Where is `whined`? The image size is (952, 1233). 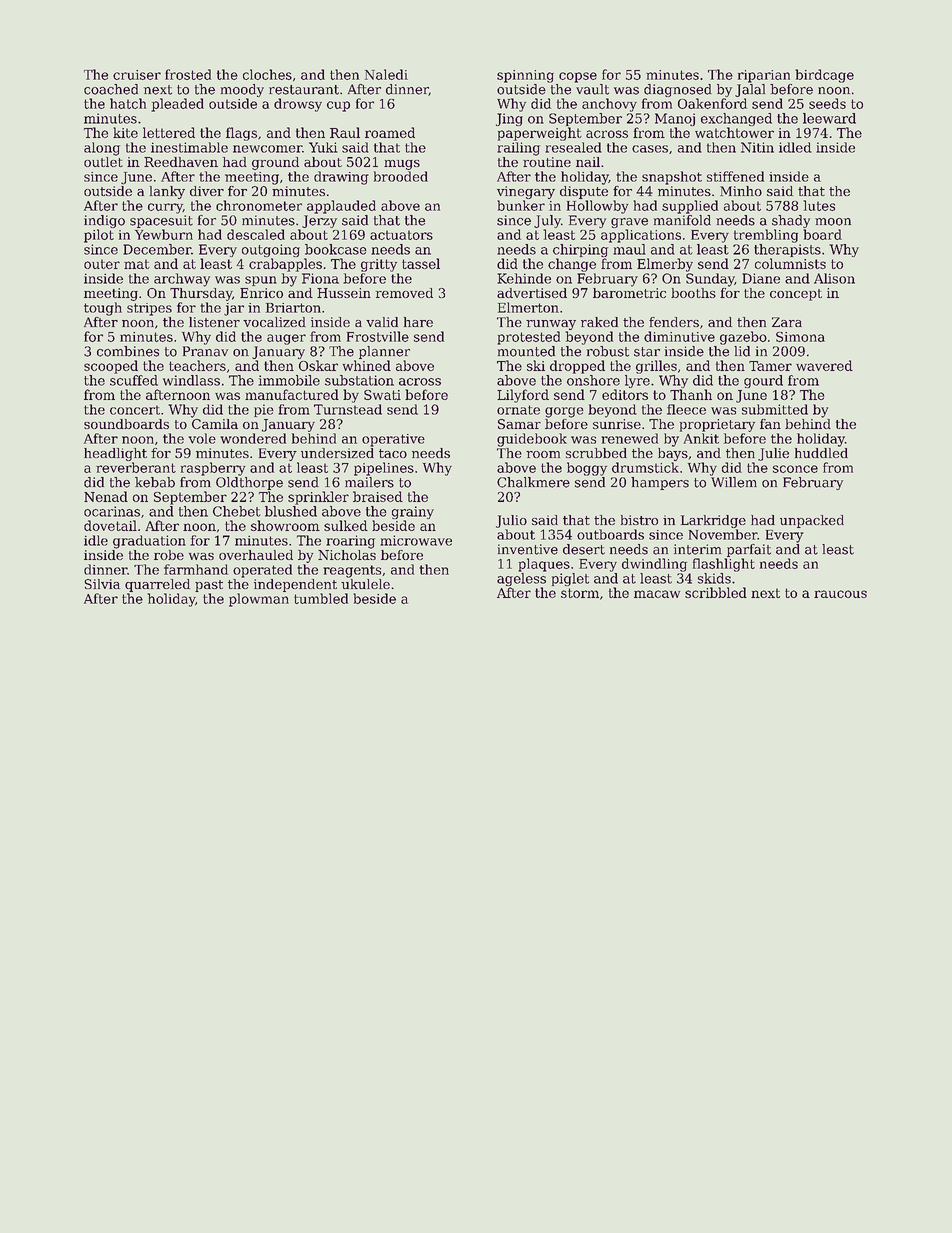 whined is located at coordinates (367, 365).
